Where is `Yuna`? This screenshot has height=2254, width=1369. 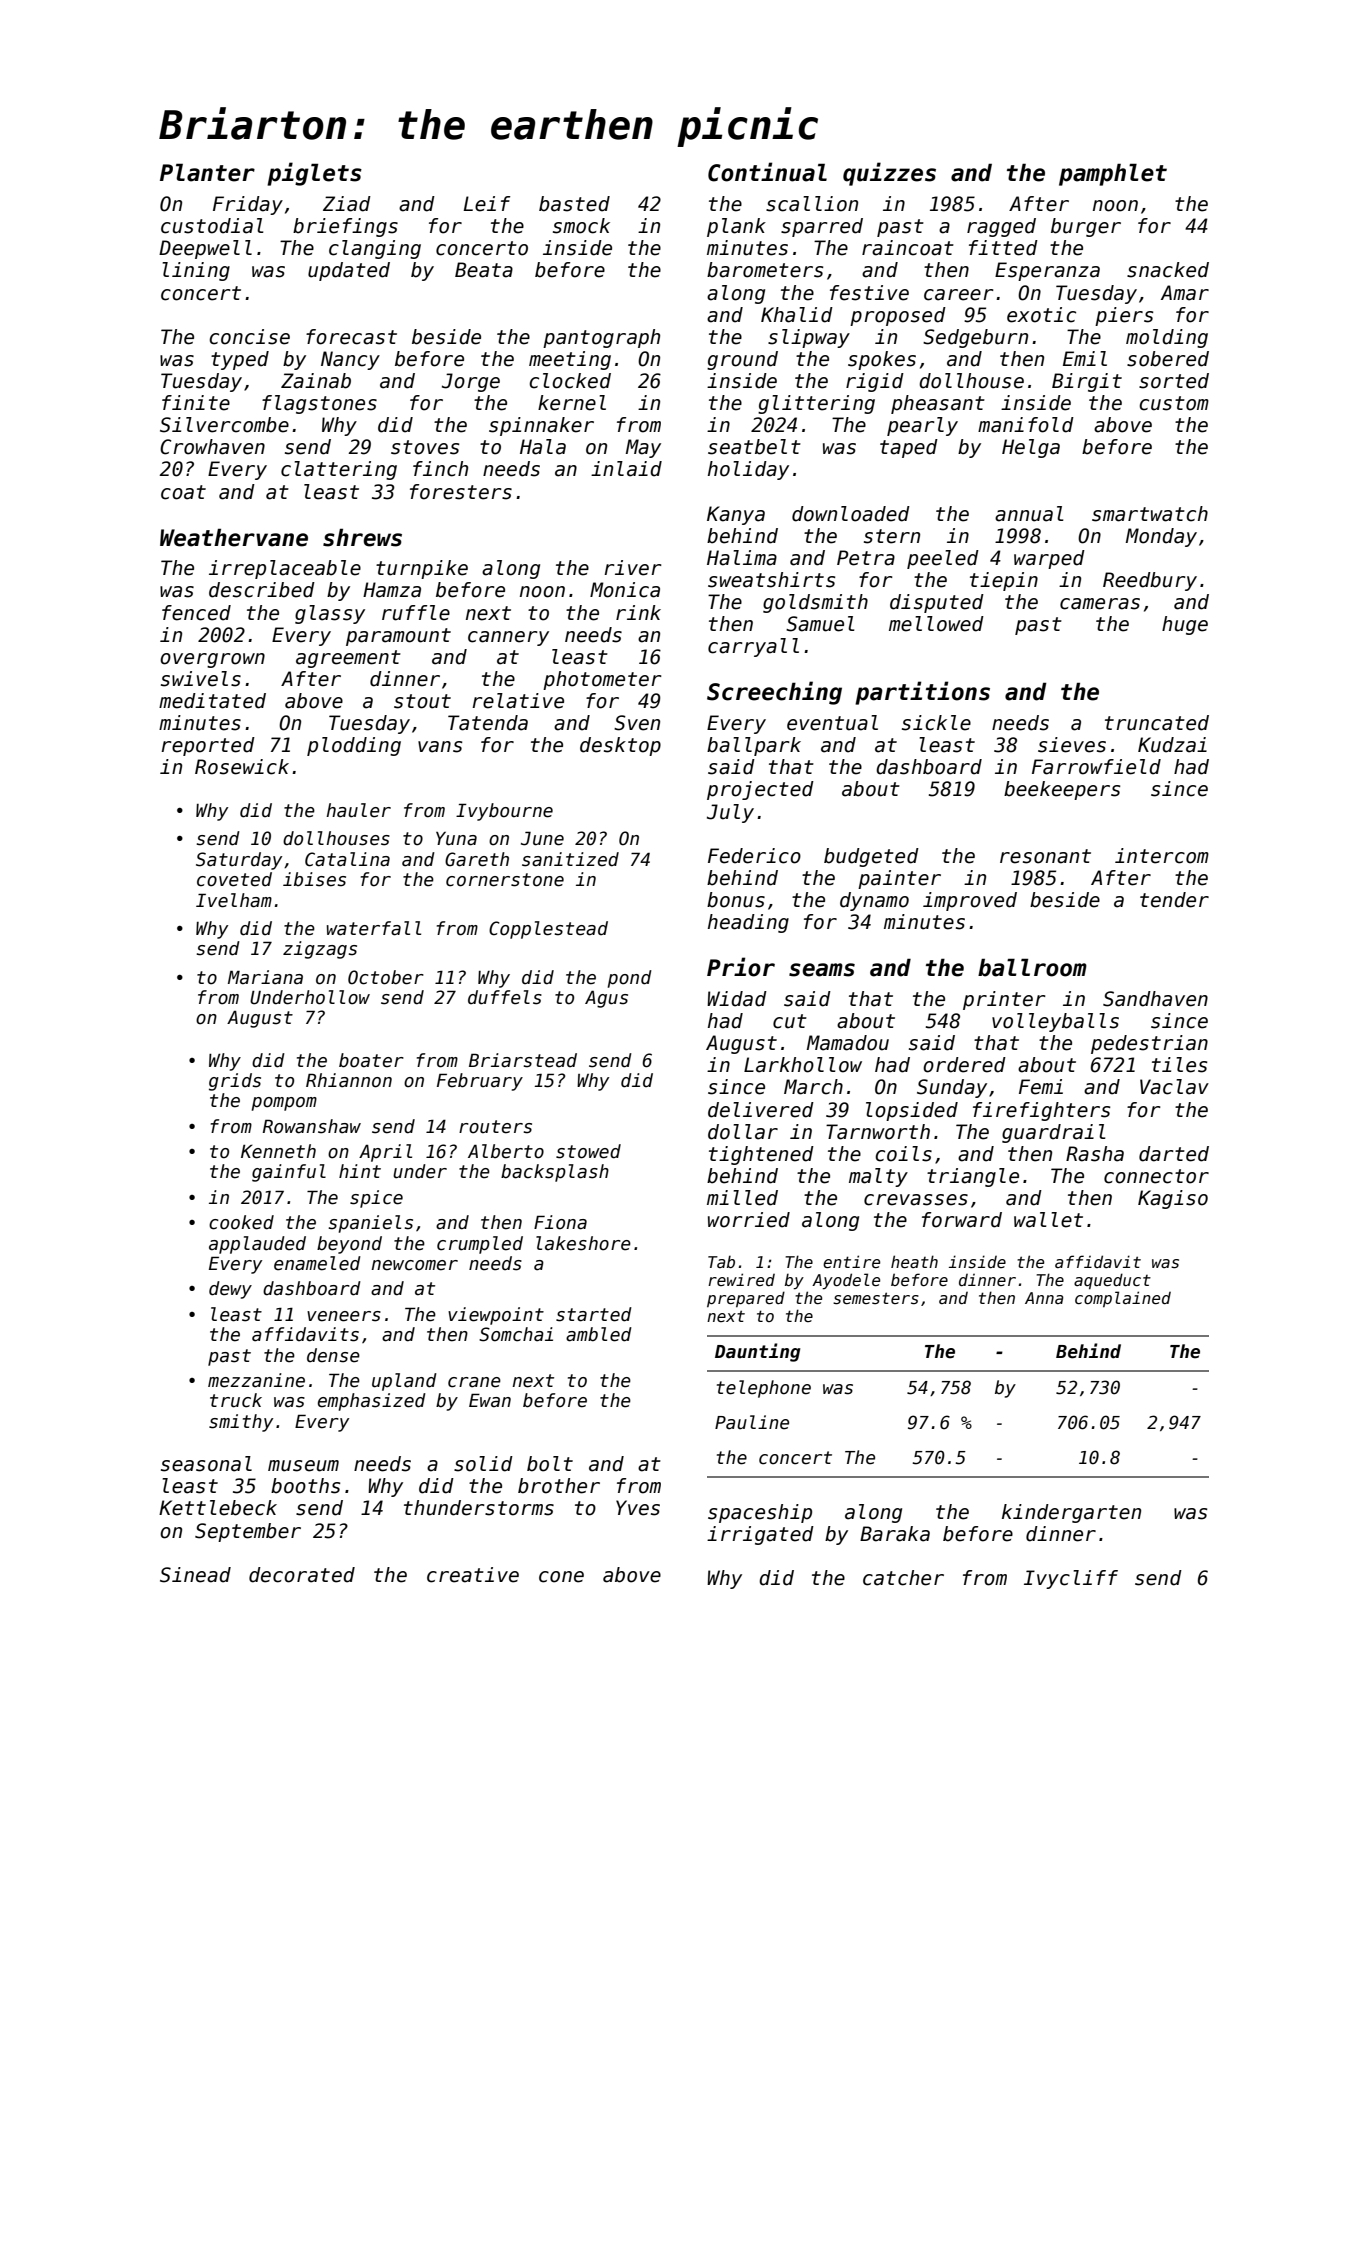 Yuna is located at coordinates (456, 839).
